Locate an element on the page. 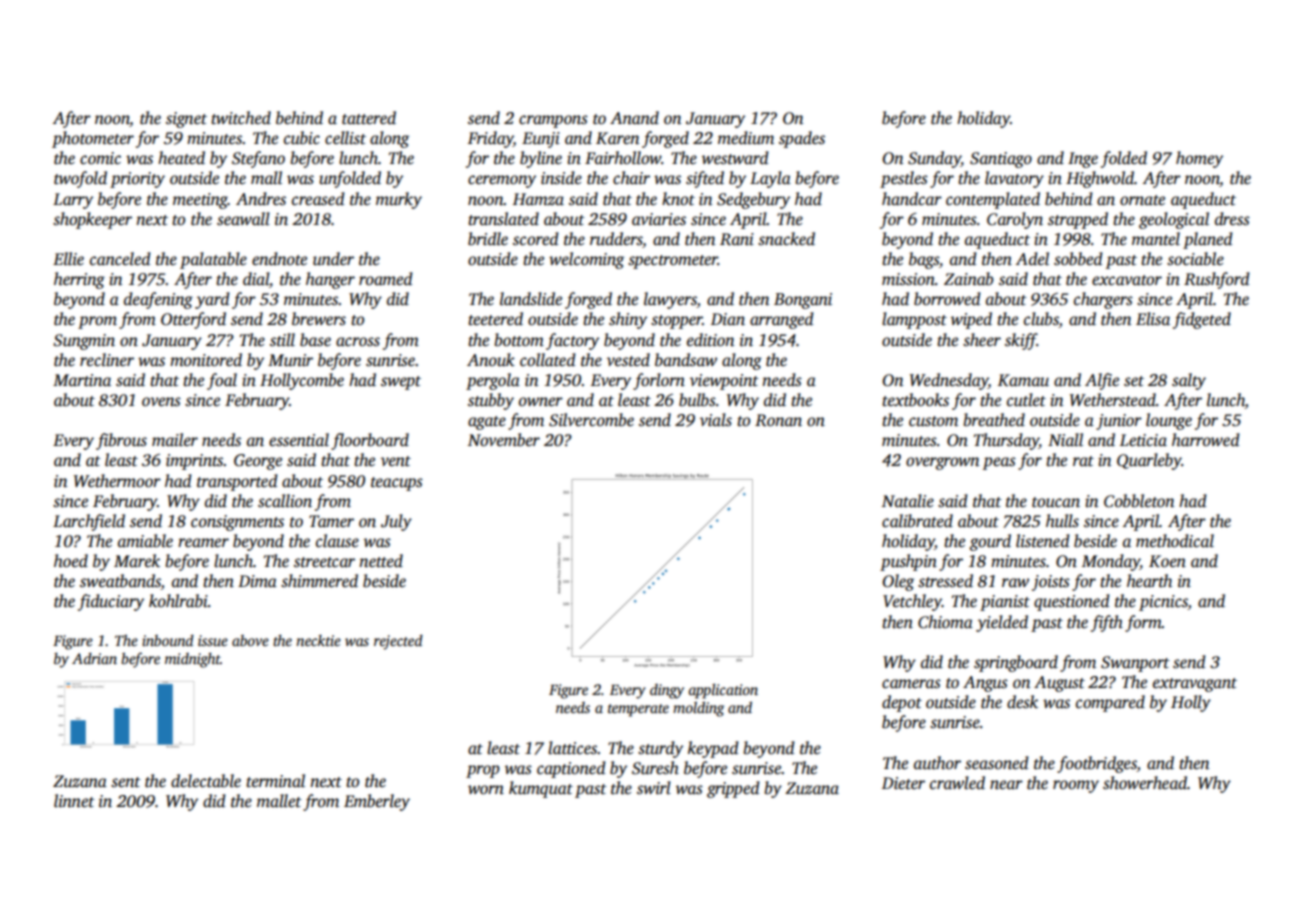 Image resolution: width=1308 pixels, height=924 pixels. picnics is located at coordinates (1163, 603).
